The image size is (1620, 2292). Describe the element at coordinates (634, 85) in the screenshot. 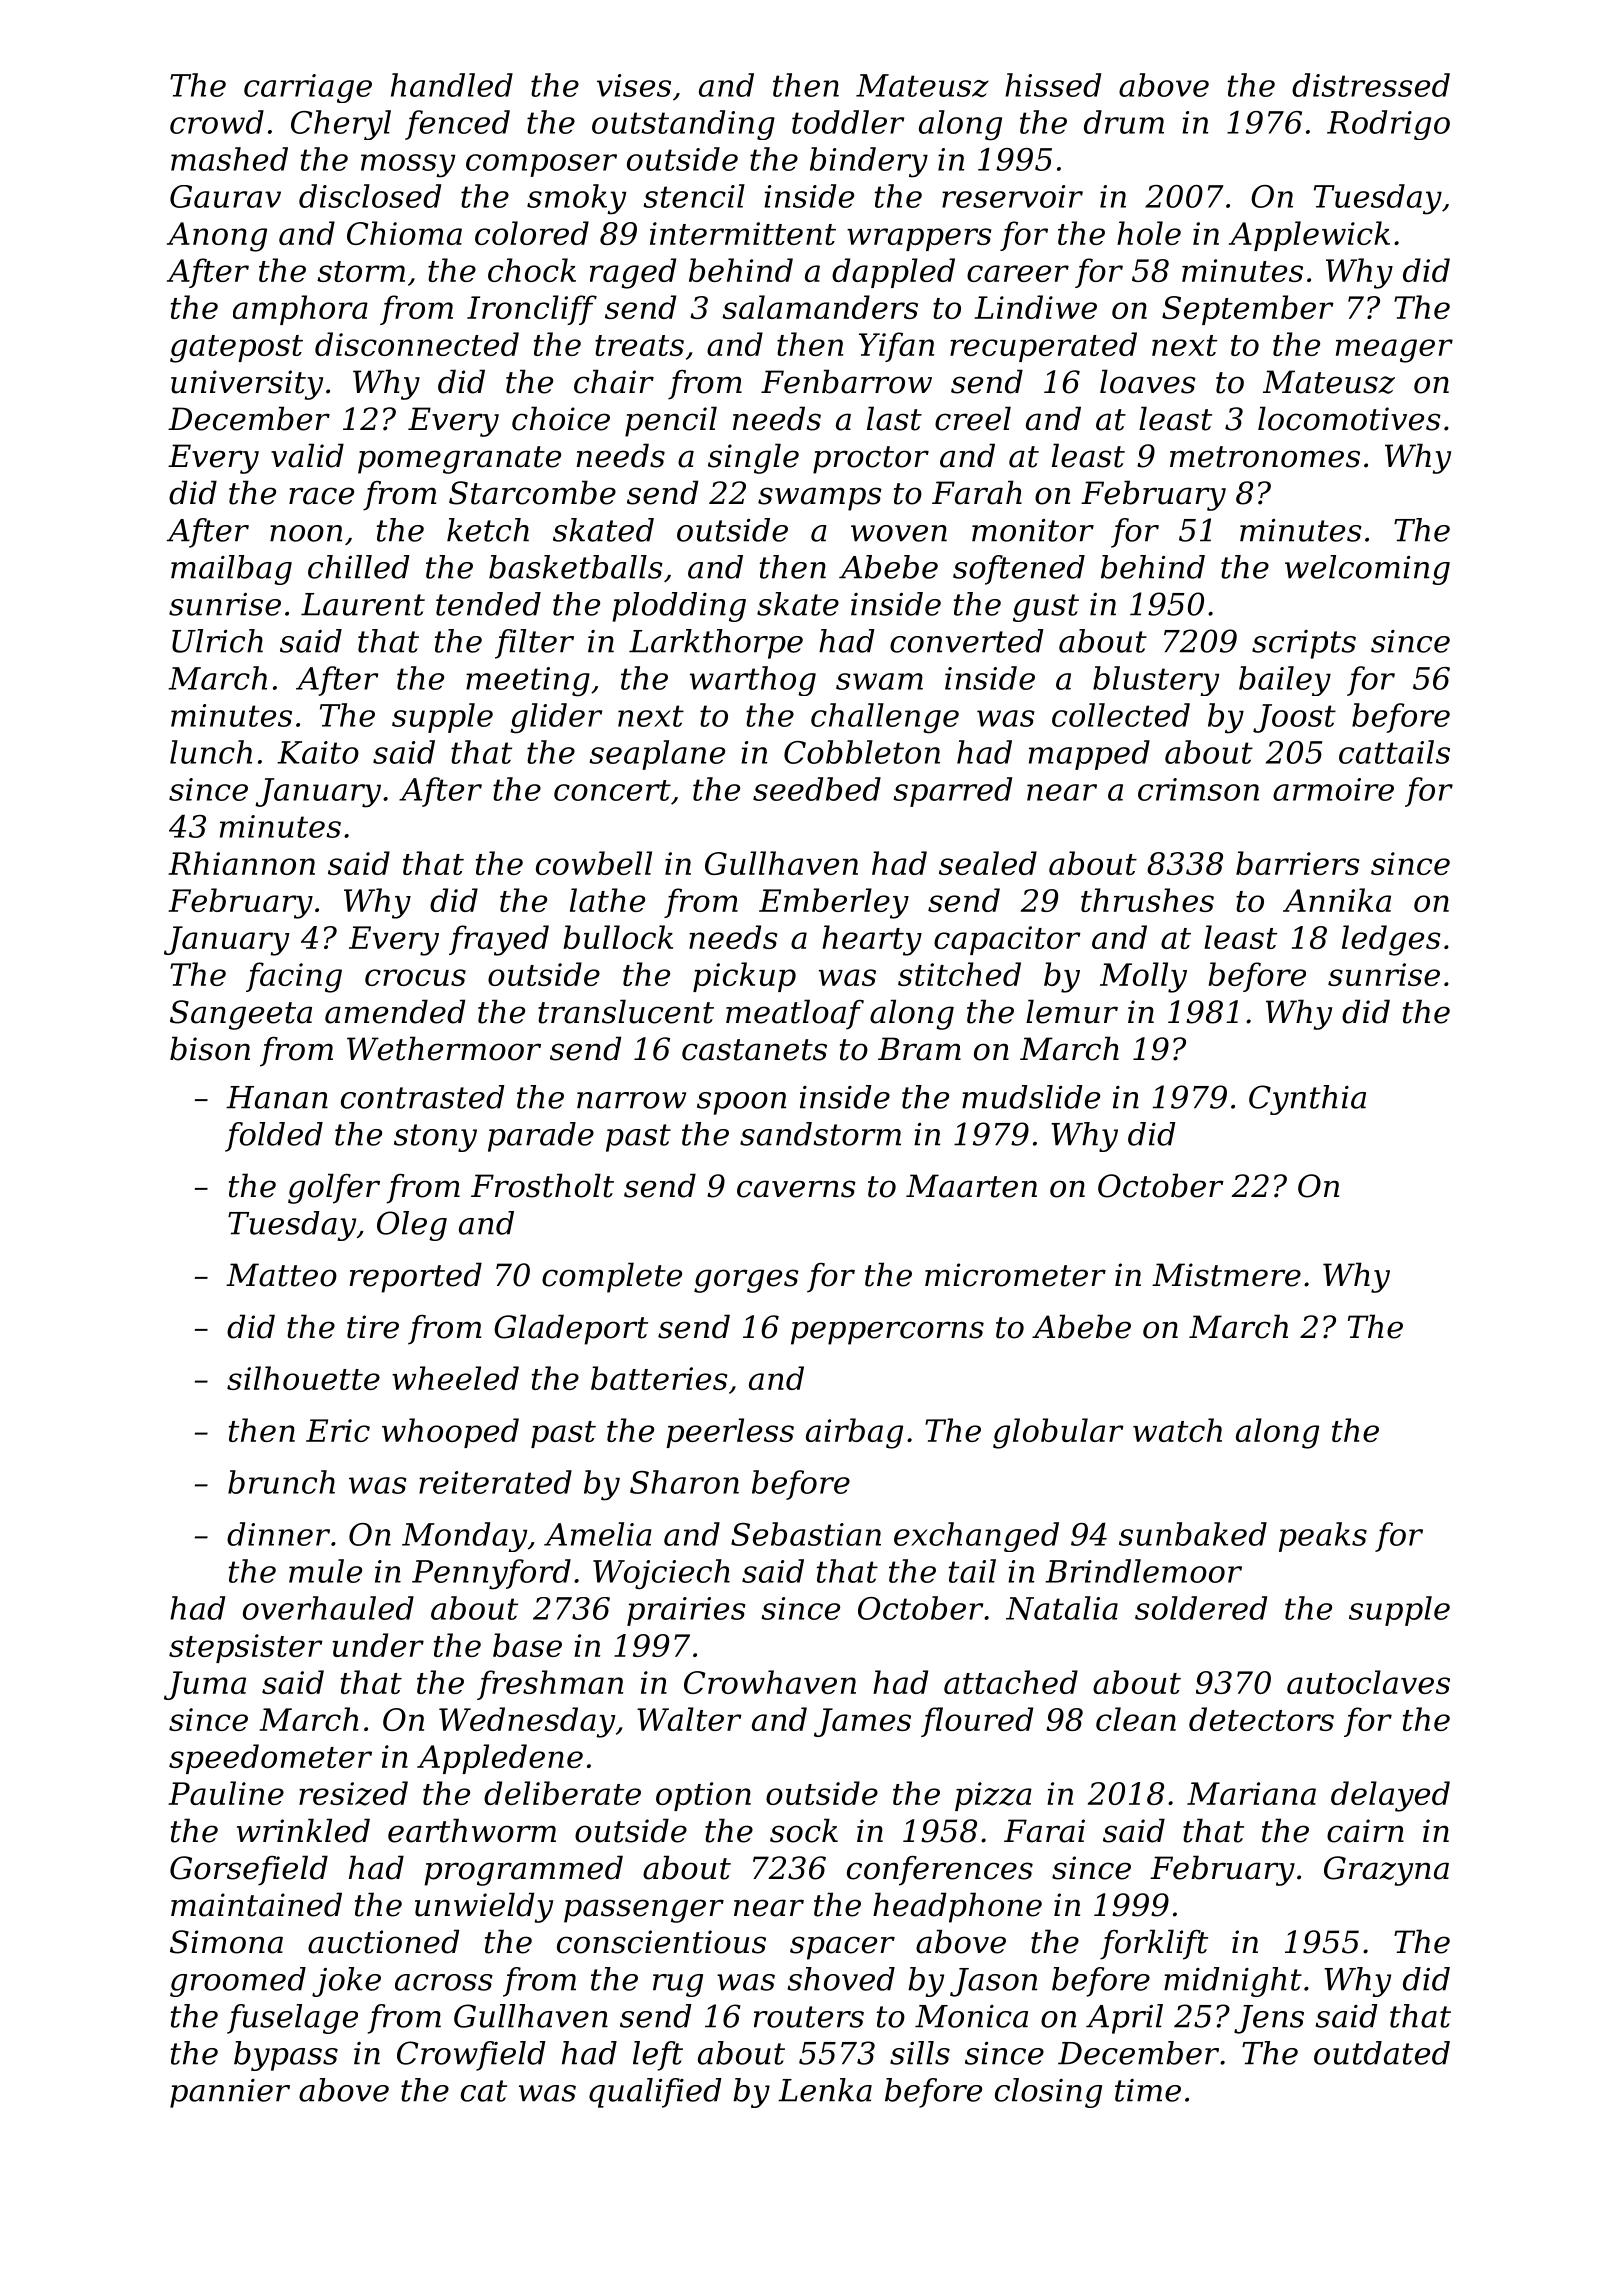

I see `vises` at that location.
